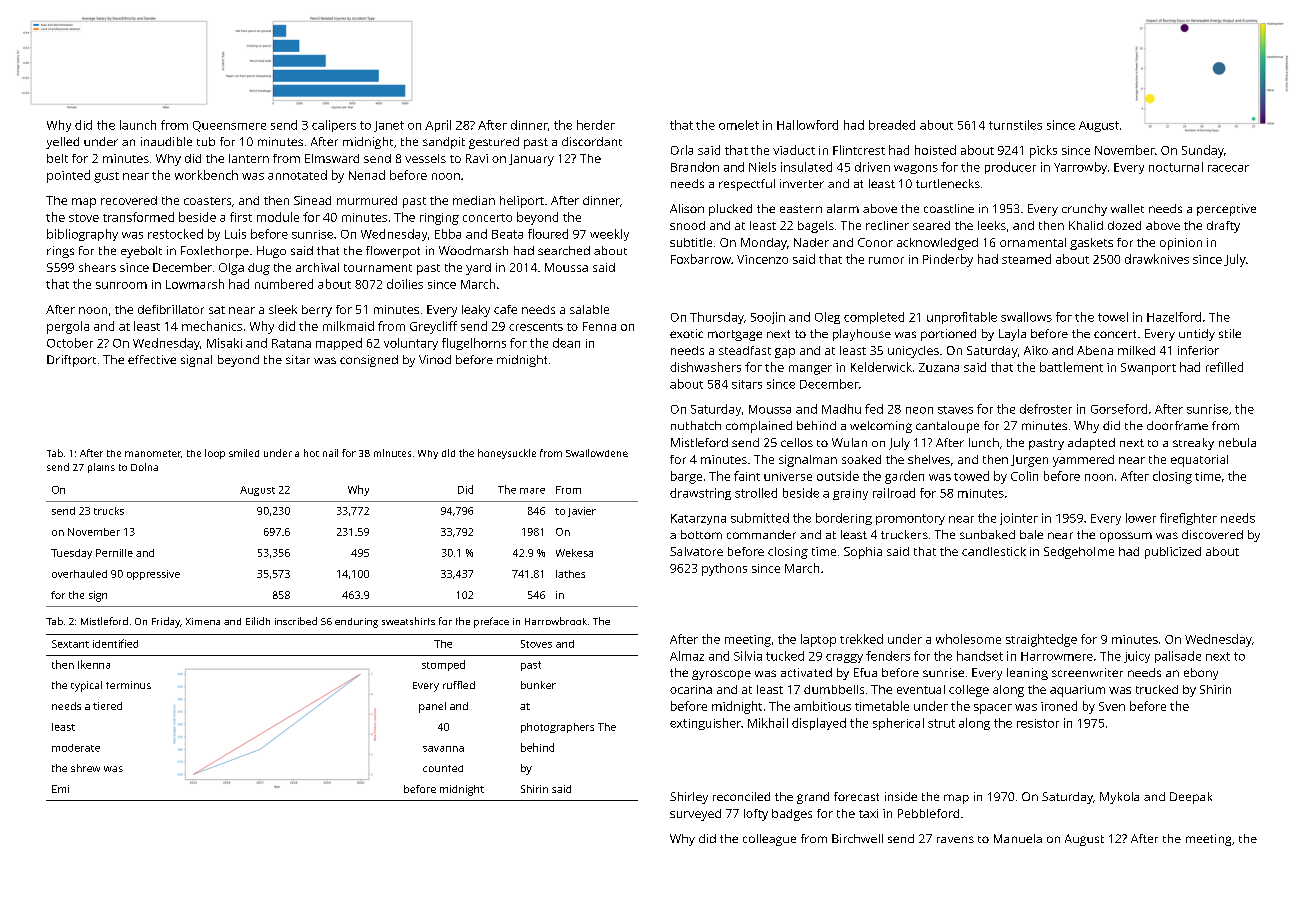 This document has height=924, width=1308. Describe the element at coordinates (71, 361) in the document. I see `Driftport` at that location.
